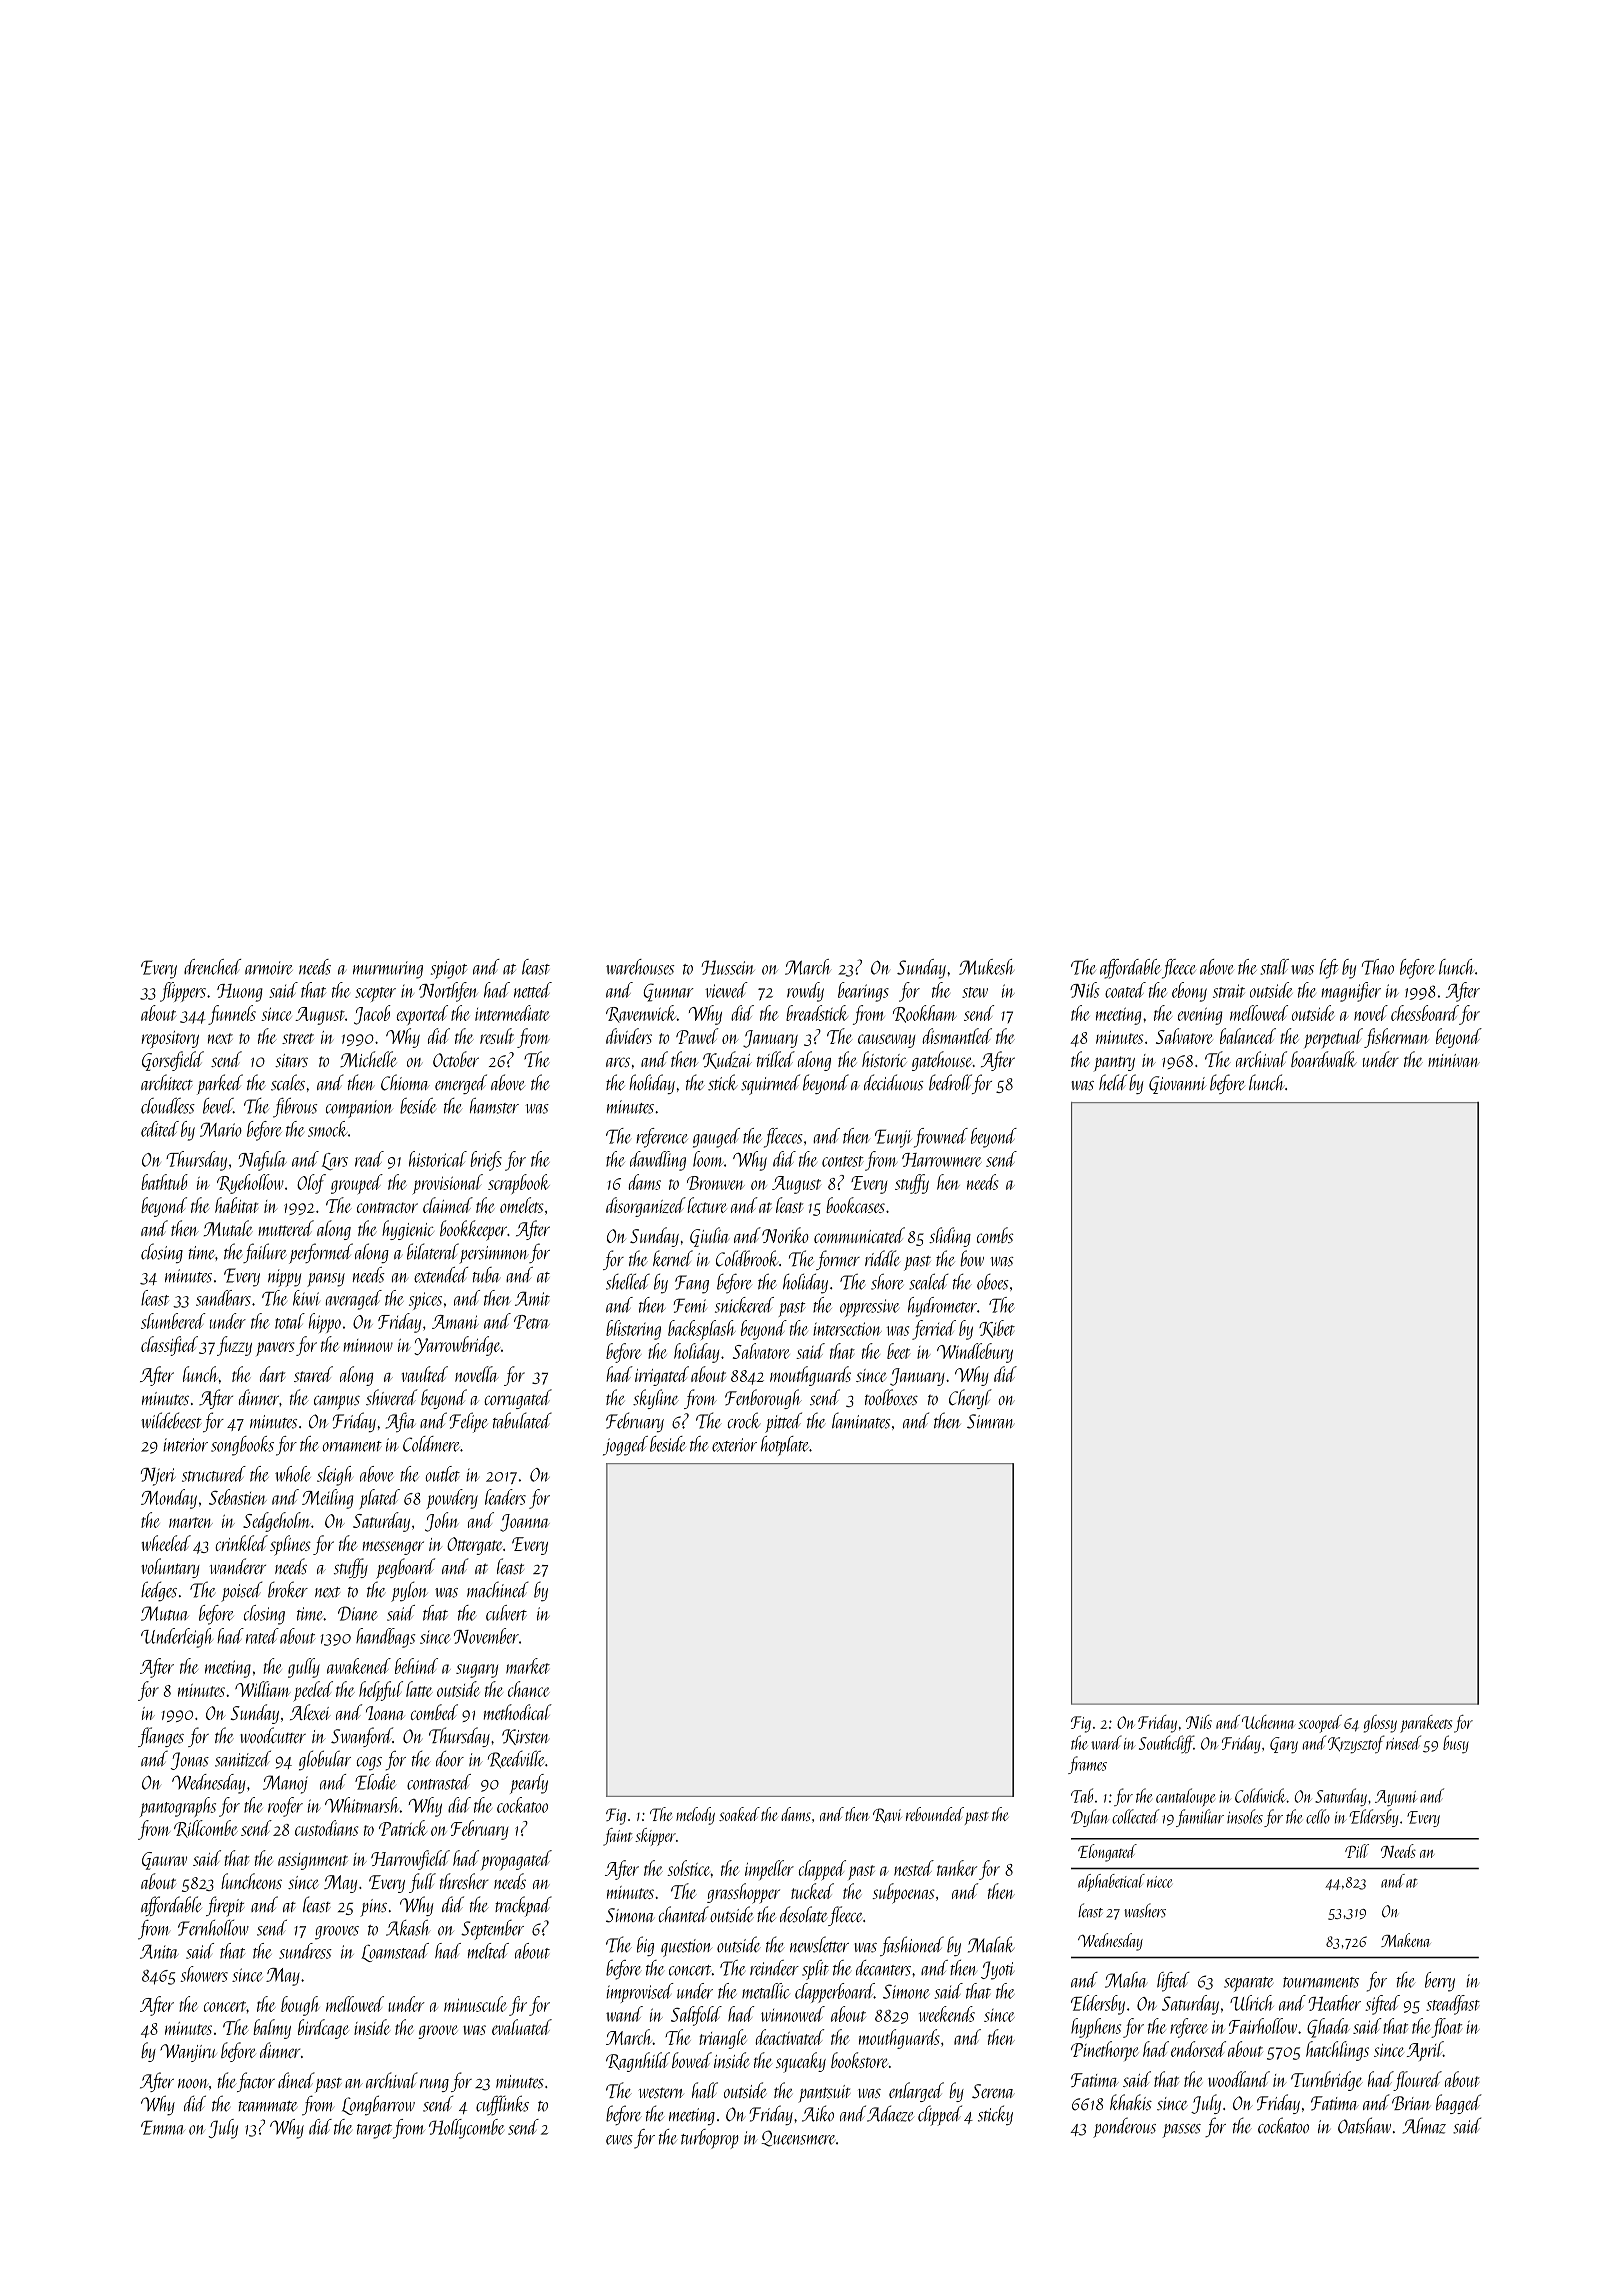 This screenshot has height=2292, width=1620. What do you see at coordinates (1166, 1744) in the screenshot?
I see `Southcliff` at bounding box center [1166, 1744].
